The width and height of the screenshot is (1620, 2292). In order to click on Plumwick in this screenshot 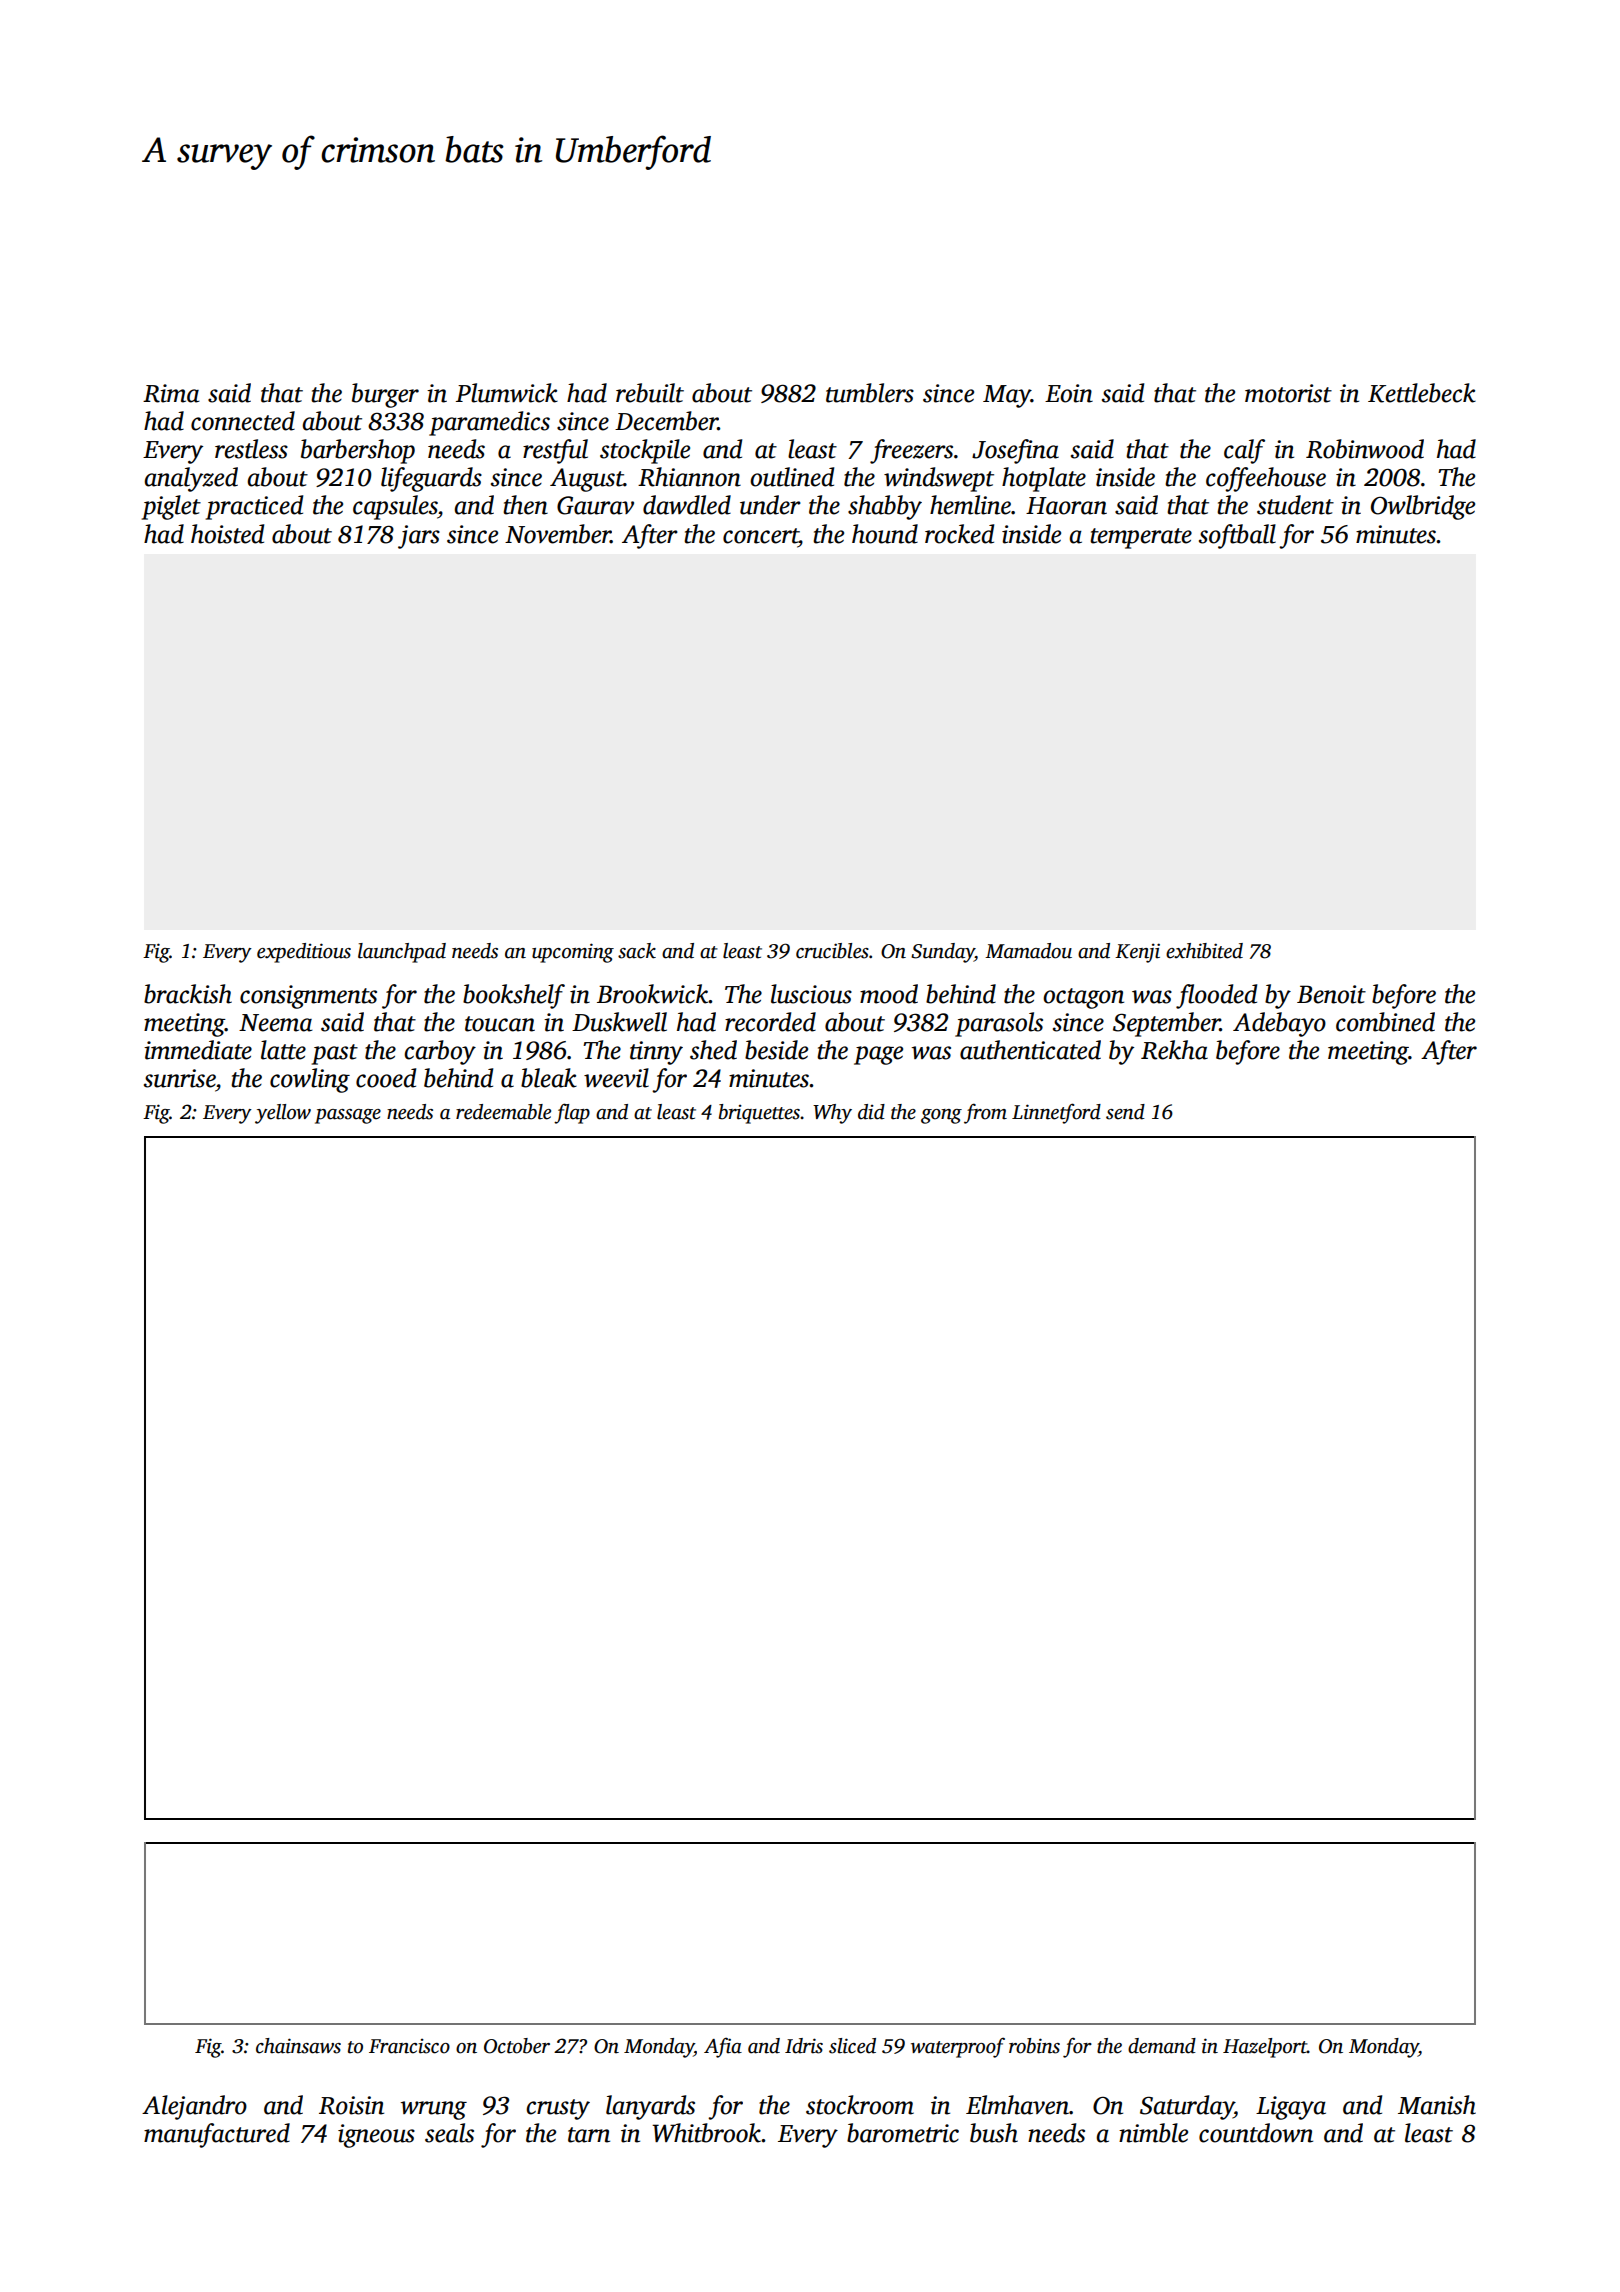, I will do `click(507, 393)`.
